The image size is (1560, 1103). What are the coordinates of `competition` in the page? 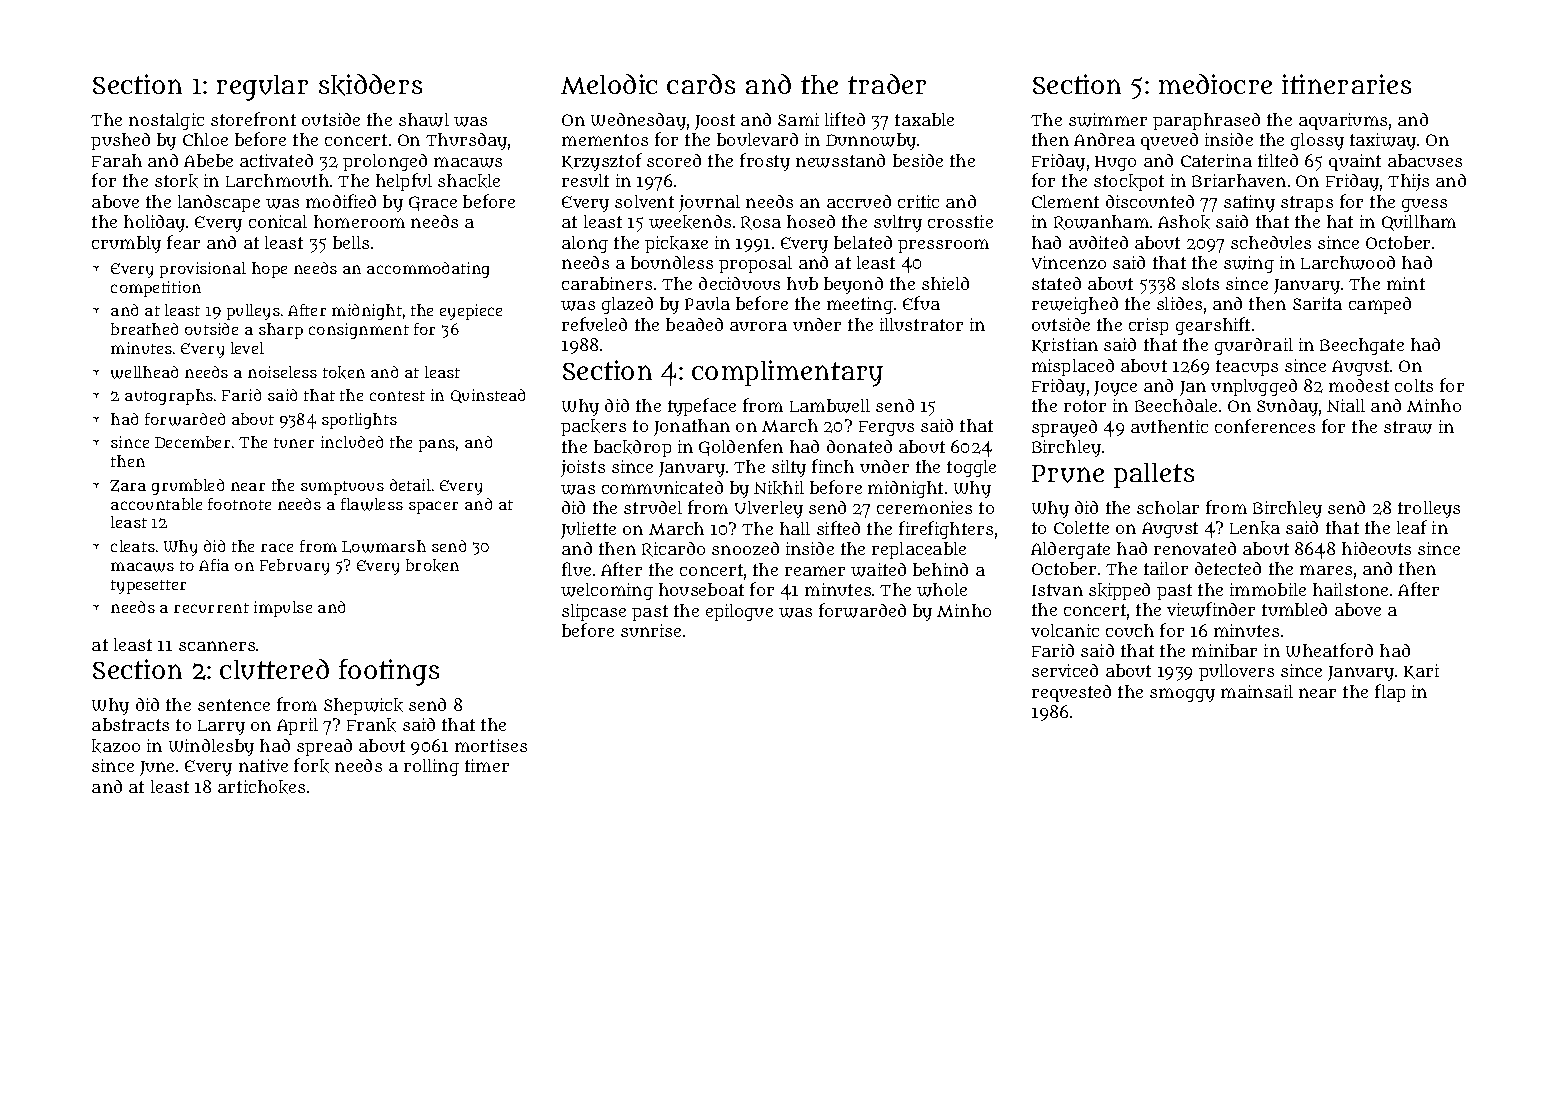 It's located at (156, 289).
